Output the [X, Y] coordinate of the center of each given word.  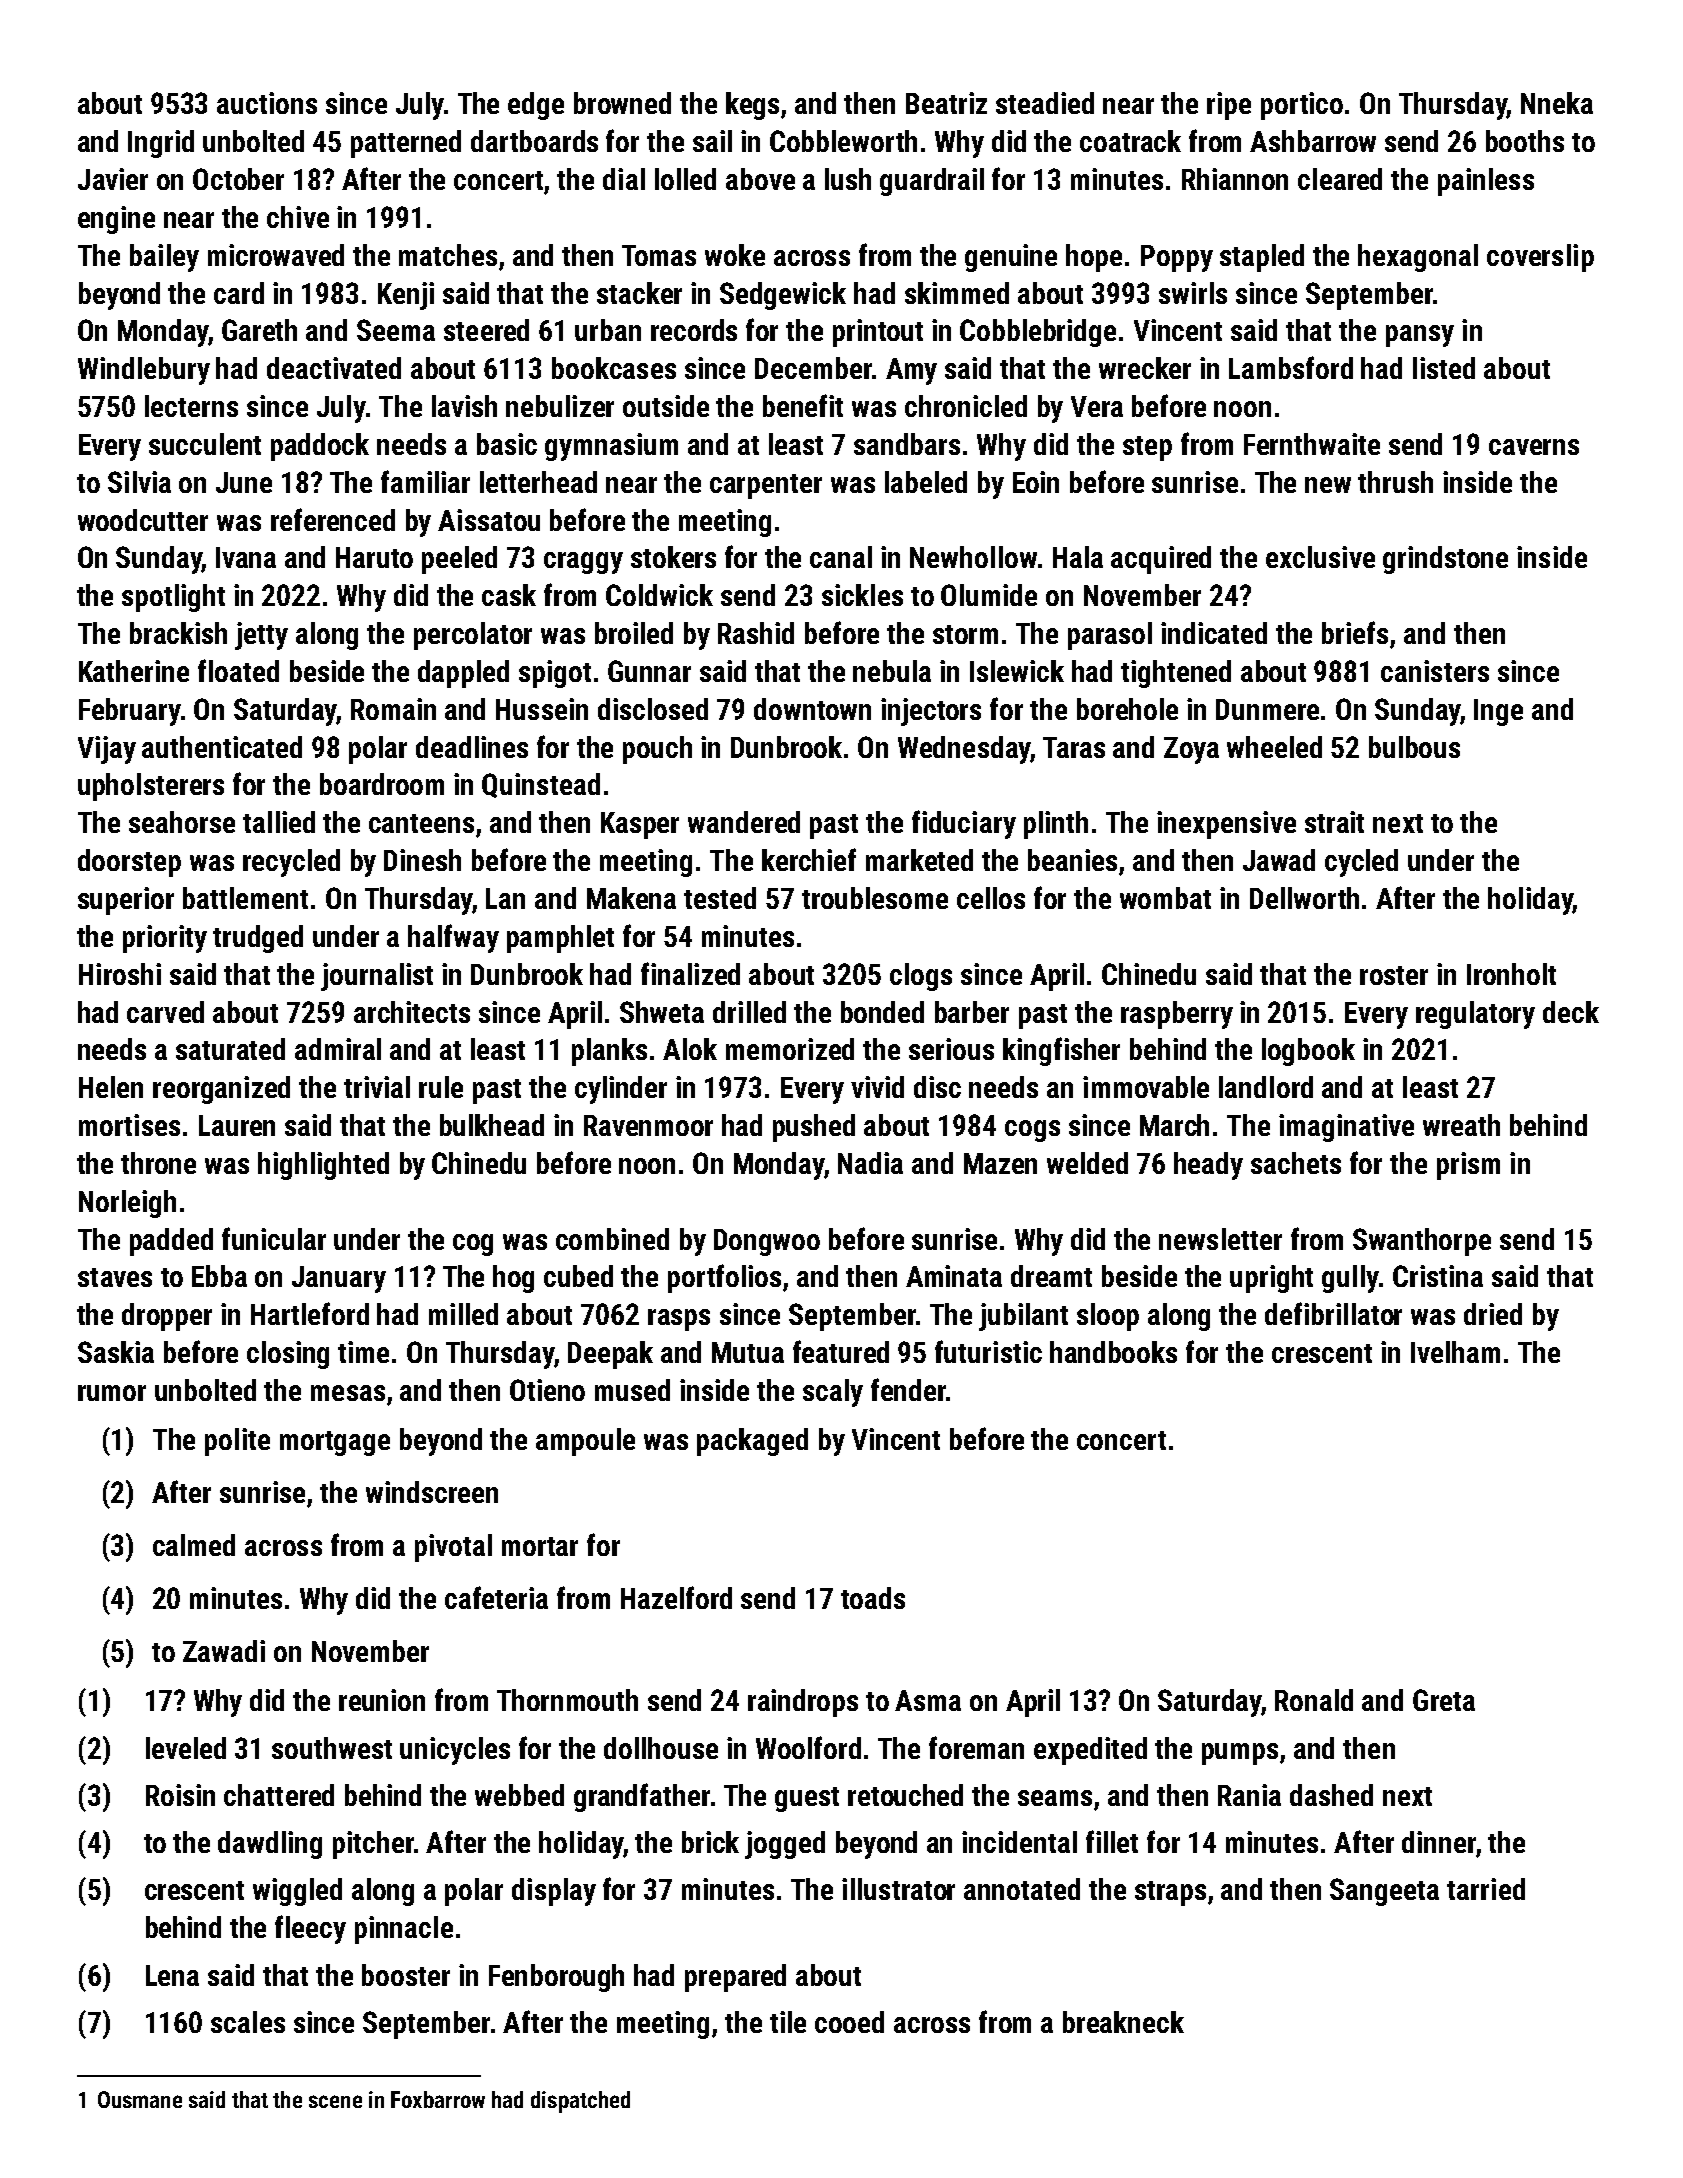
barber [972, 1012]
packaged [752, 1442]
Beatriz [946, 103]
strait [1334, 822]
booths [1525, 141]
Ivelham [1455, 1352]
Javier [113, 179]
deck [1571, 1012]
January [339, 1279]
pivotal [453, 1548]
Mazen [1000, 1163]
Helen [111, 1087]
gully [1350, 1279]
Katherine [134, 671]
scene [335, 2101]
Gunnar [649, 671]
